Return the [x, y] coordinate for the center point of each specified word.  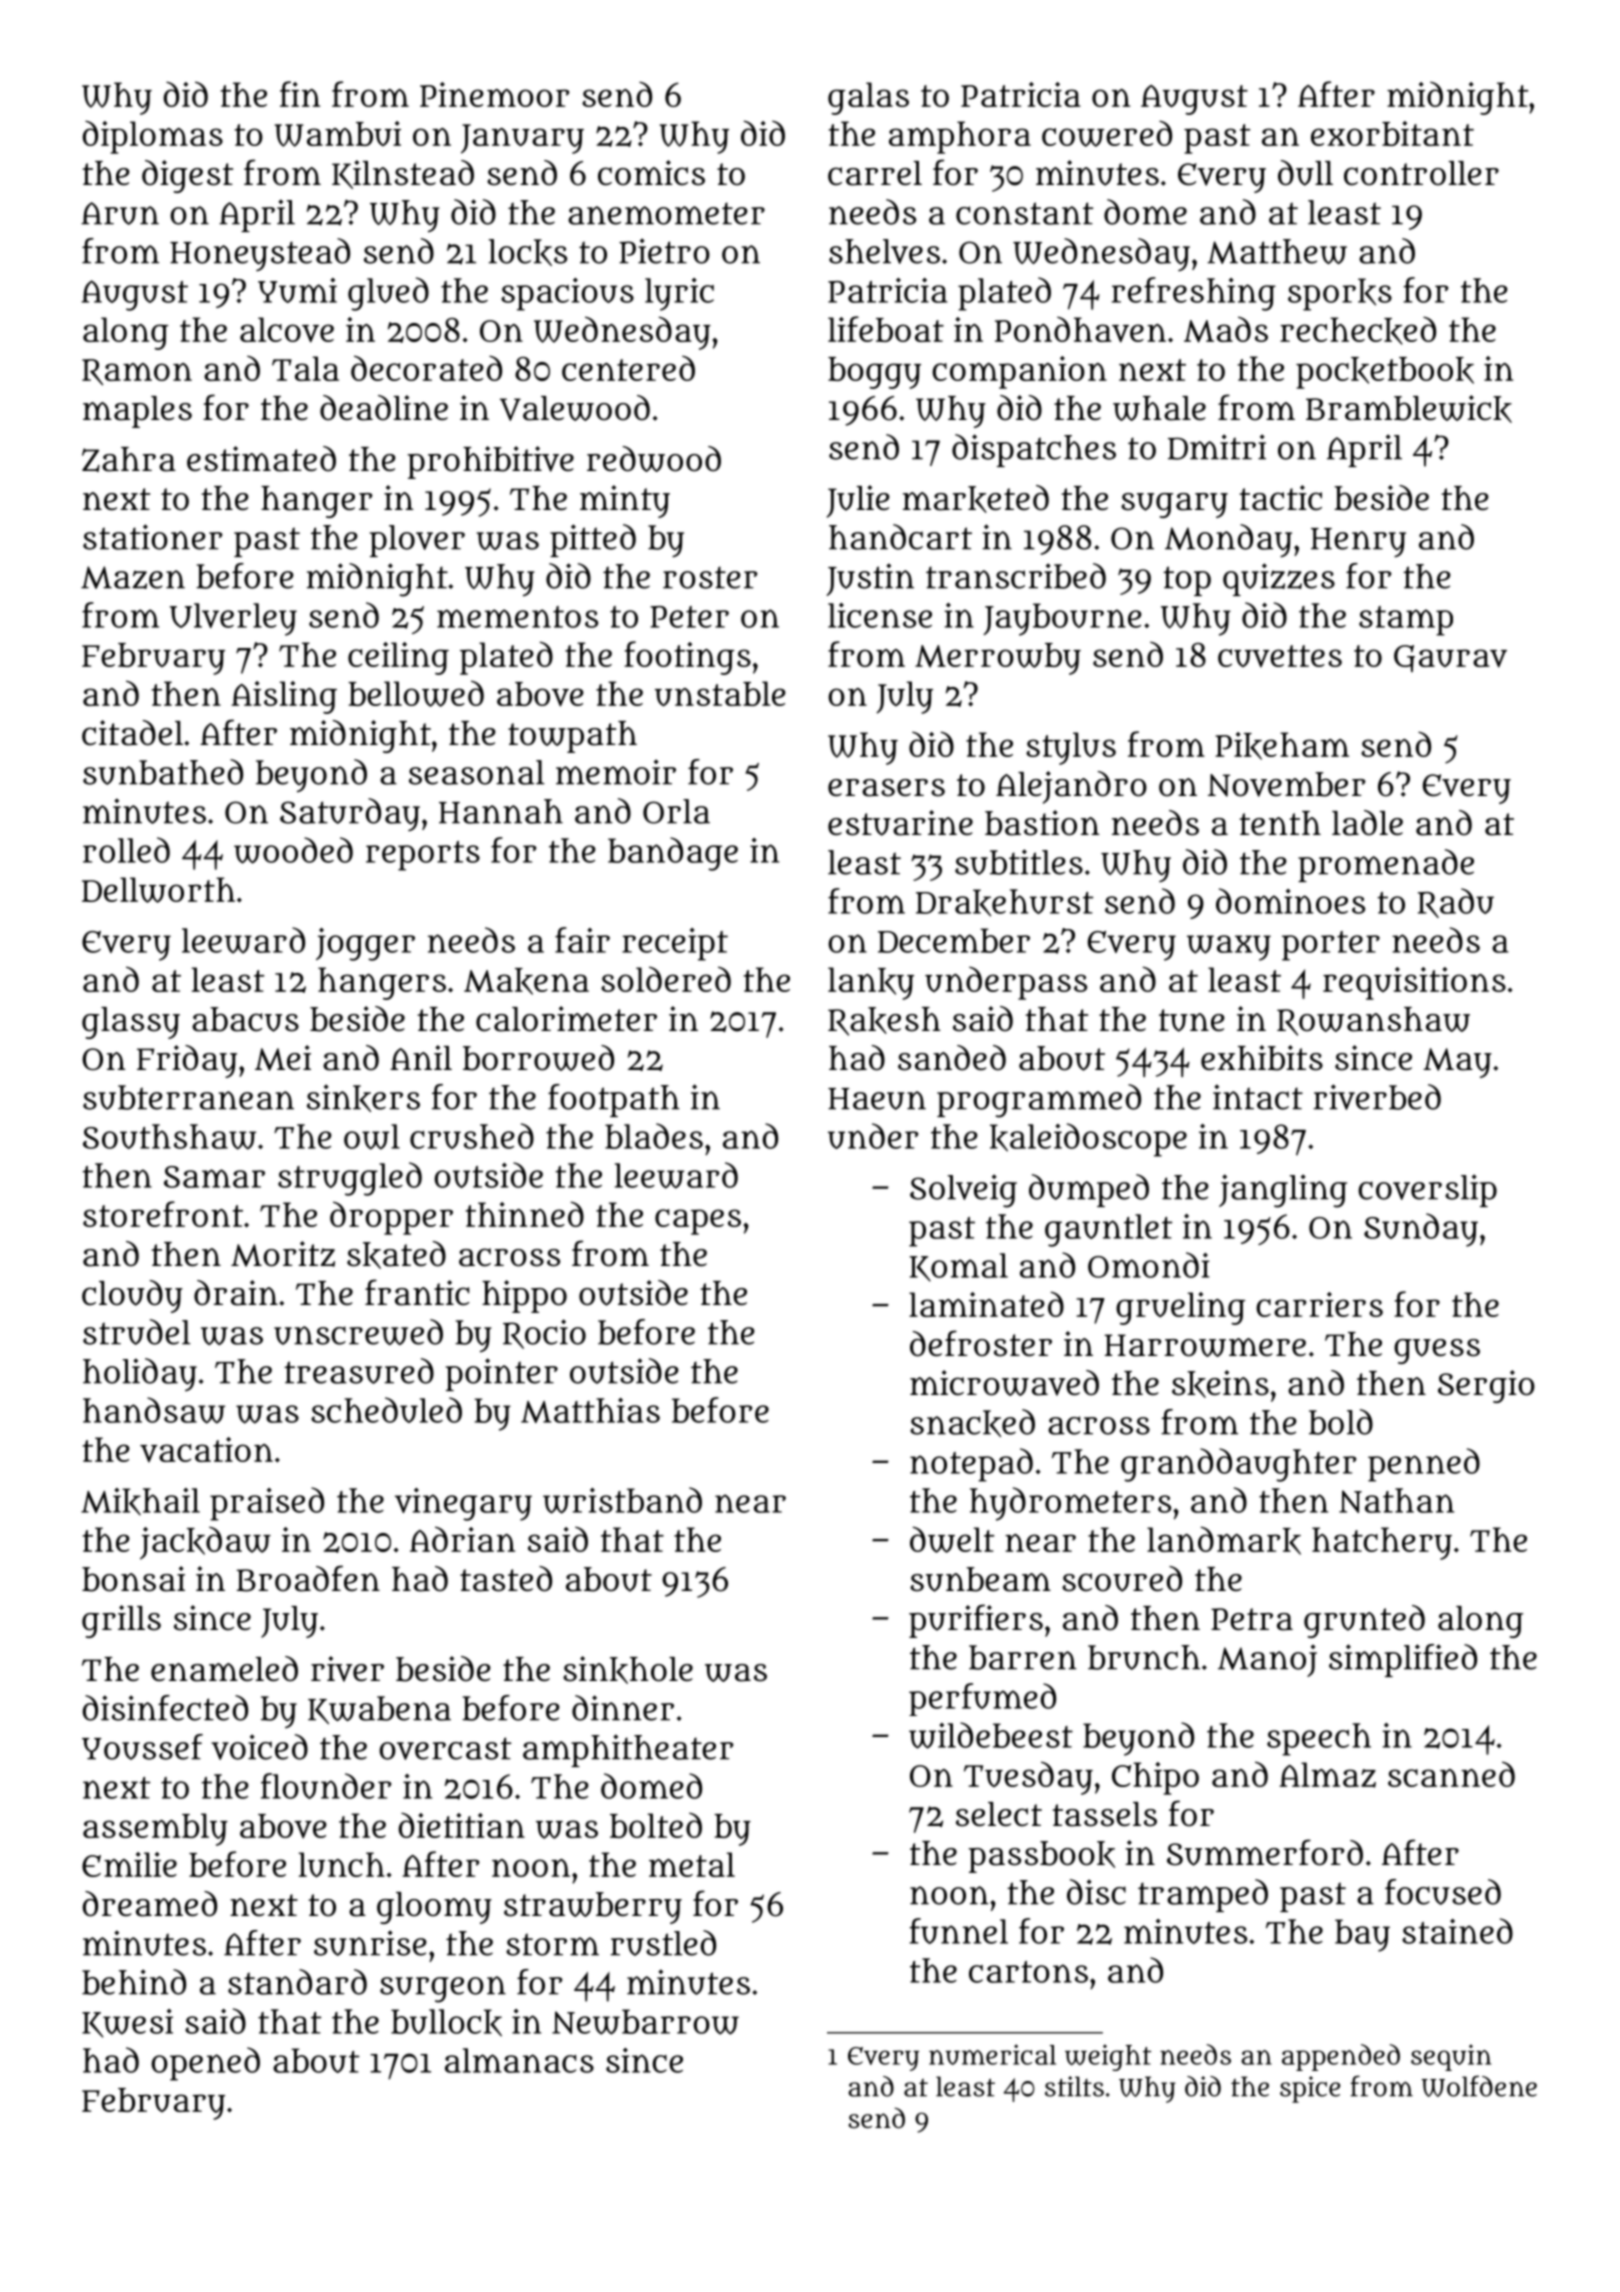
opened [205, 2064]
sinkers [363, 1098]
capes [698, 1222]
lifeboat [886, 329]
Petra [1252, 1619]
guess [1437, 1351]
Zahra [129, 459]
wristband [622, 1500]
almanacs [519, 2060]
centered [628, 368]
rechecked [1358, 330]
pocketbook [1385, 373]
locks [528, 252]
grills [121, 1621]
